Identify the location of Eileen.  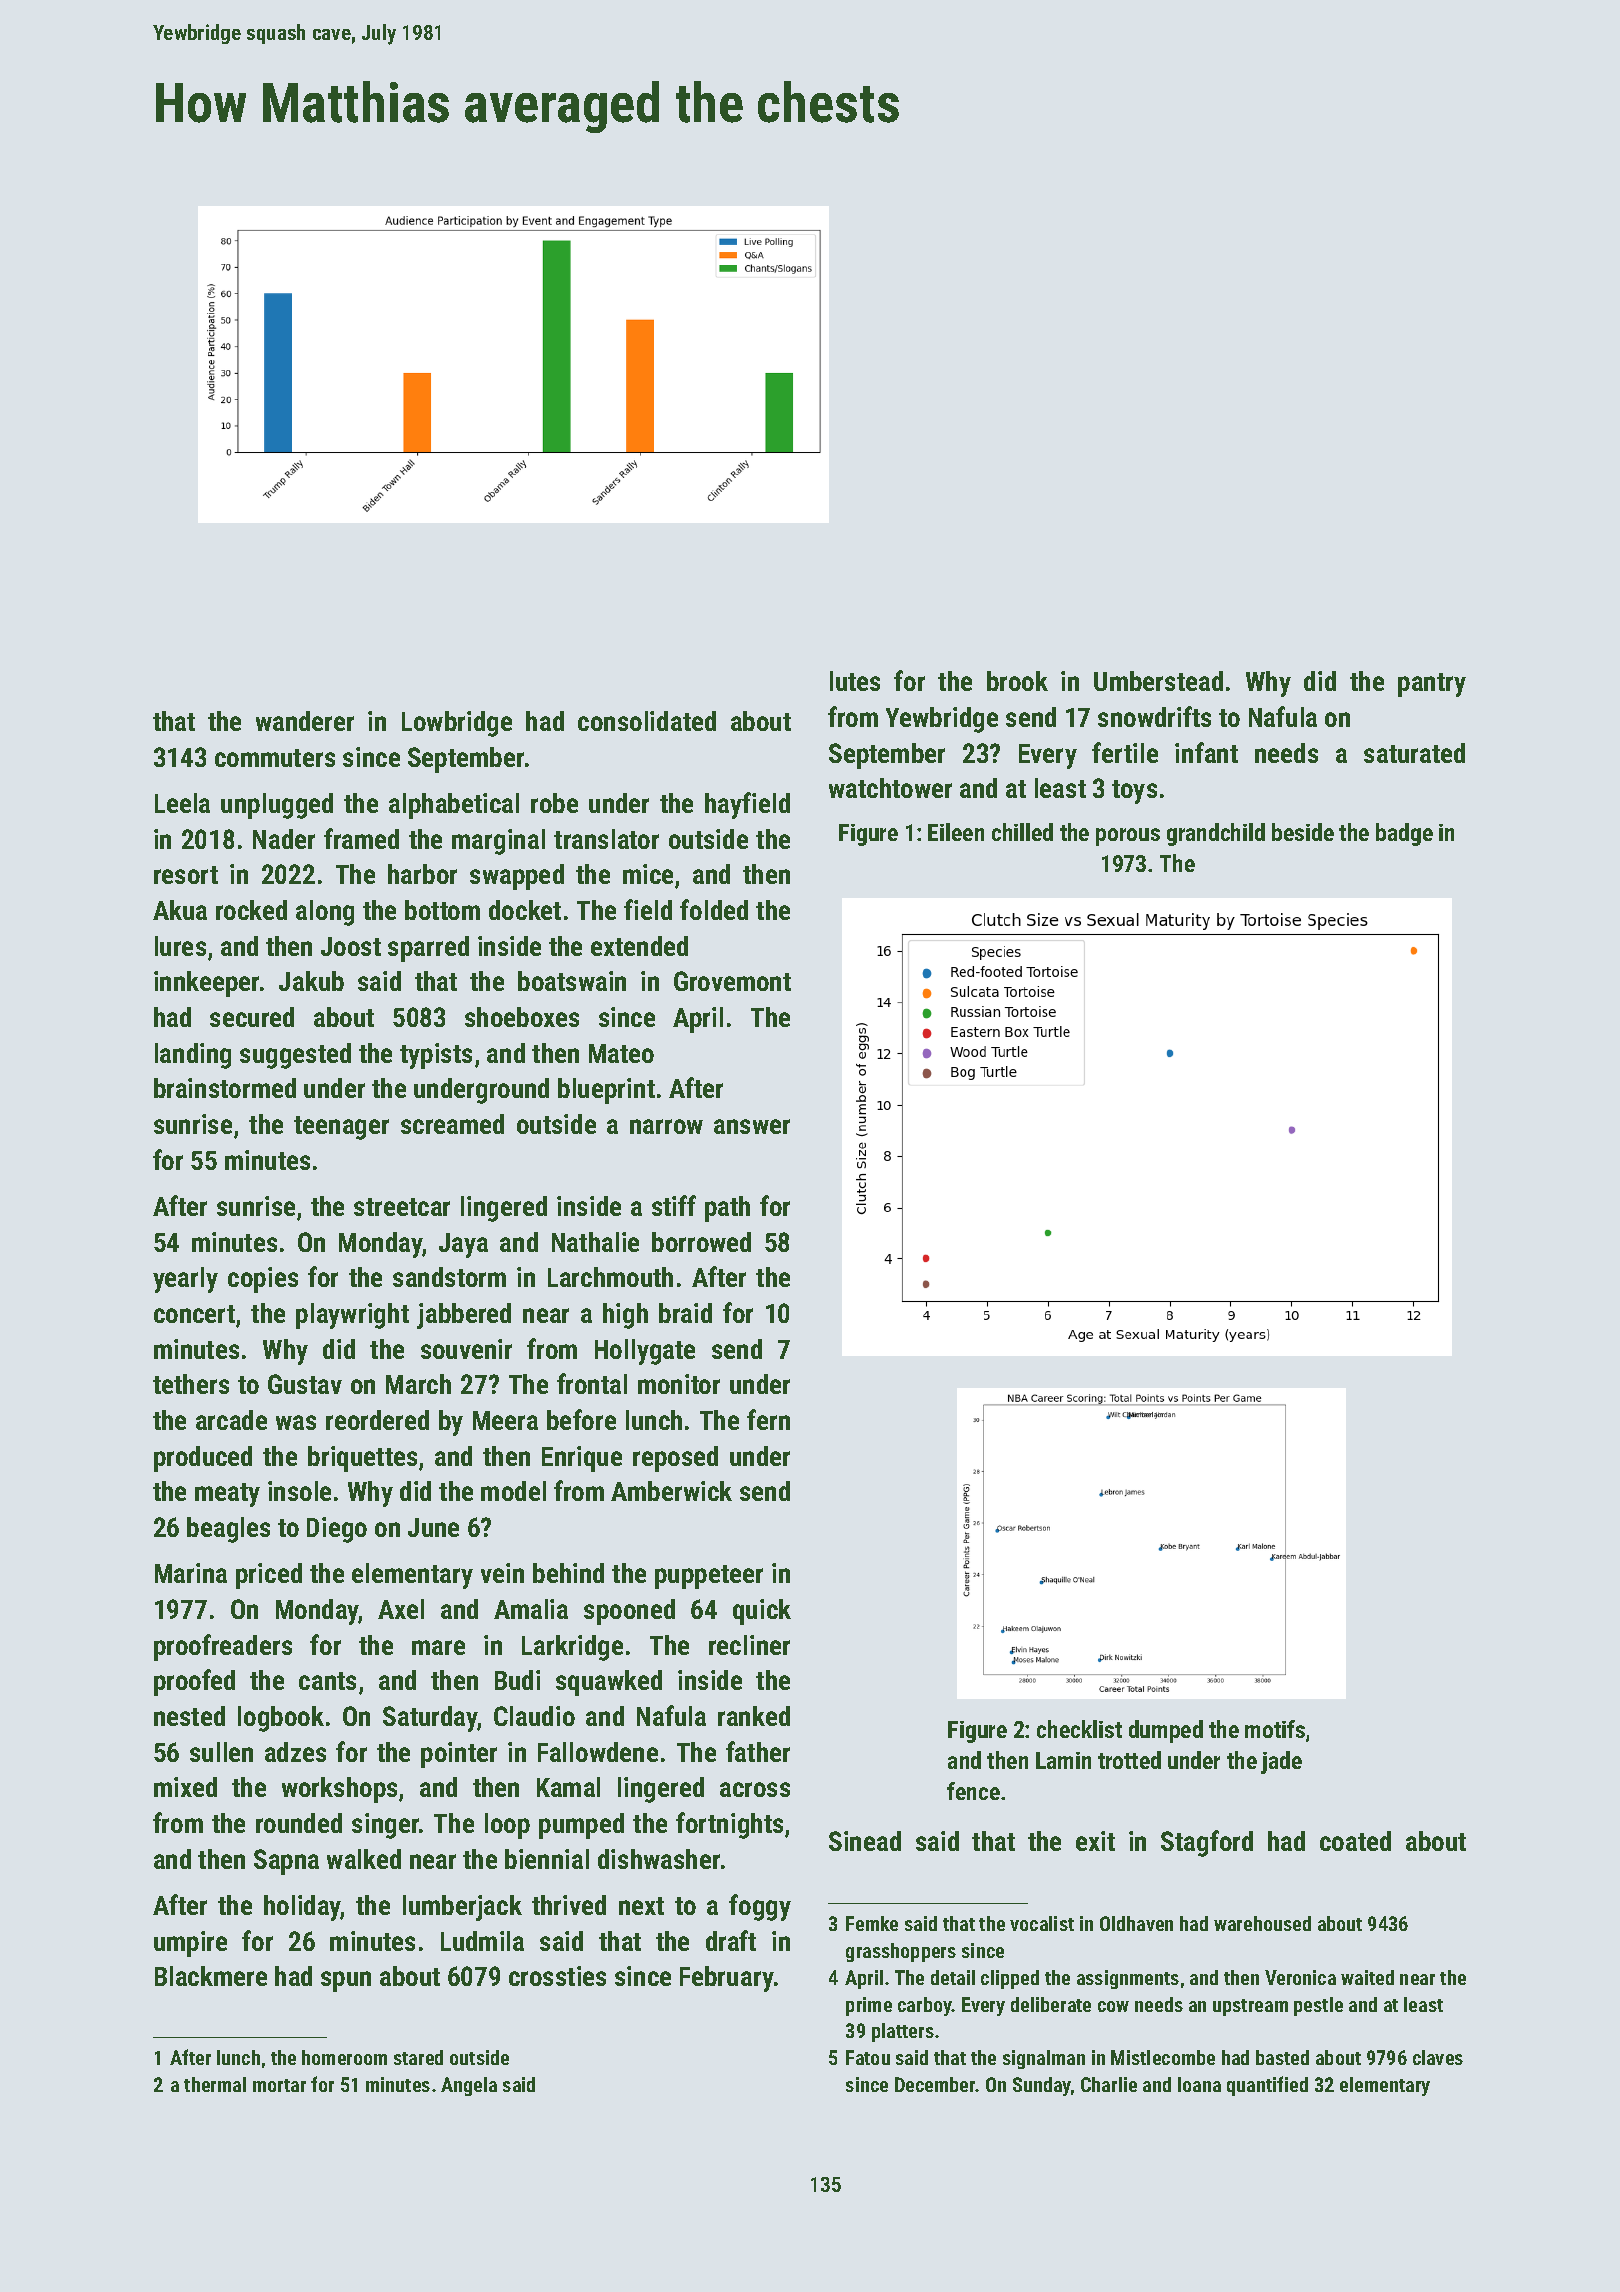
(956, 832).
